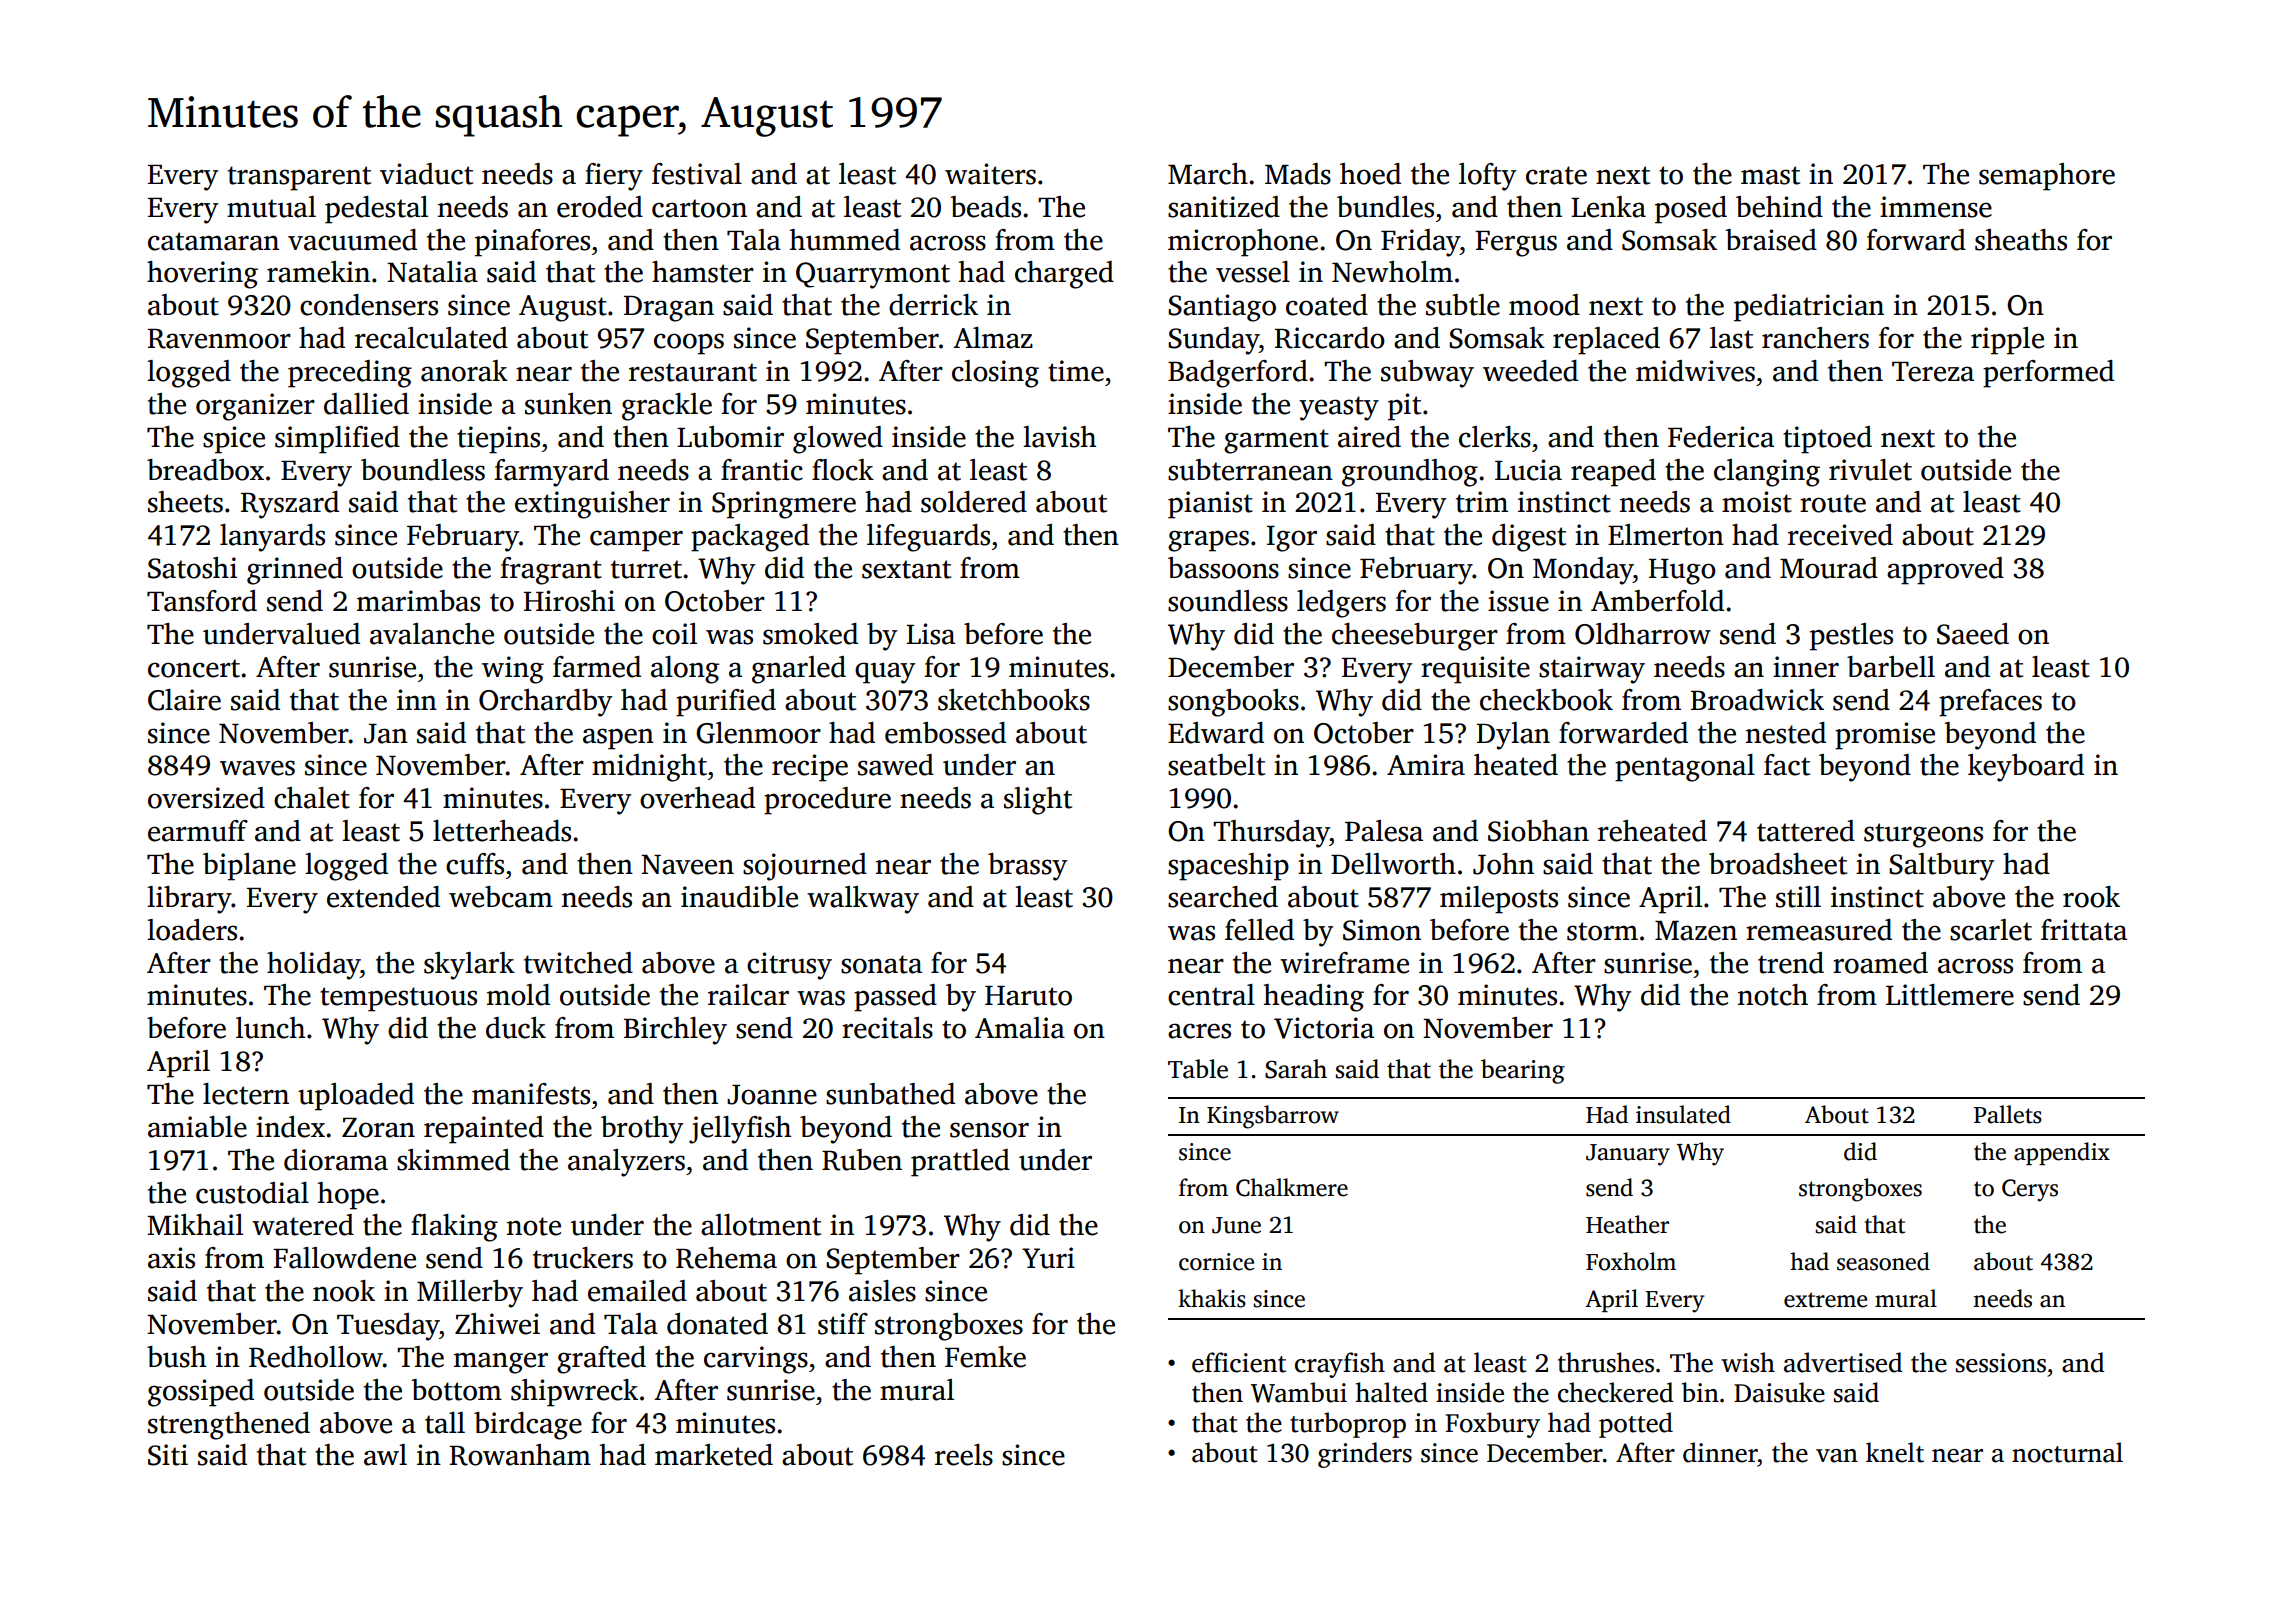 The height and width of the page is (1620, 2292). Describe the element at coordinates (1212, 1298) in the page. I see `khakis` at that location.
